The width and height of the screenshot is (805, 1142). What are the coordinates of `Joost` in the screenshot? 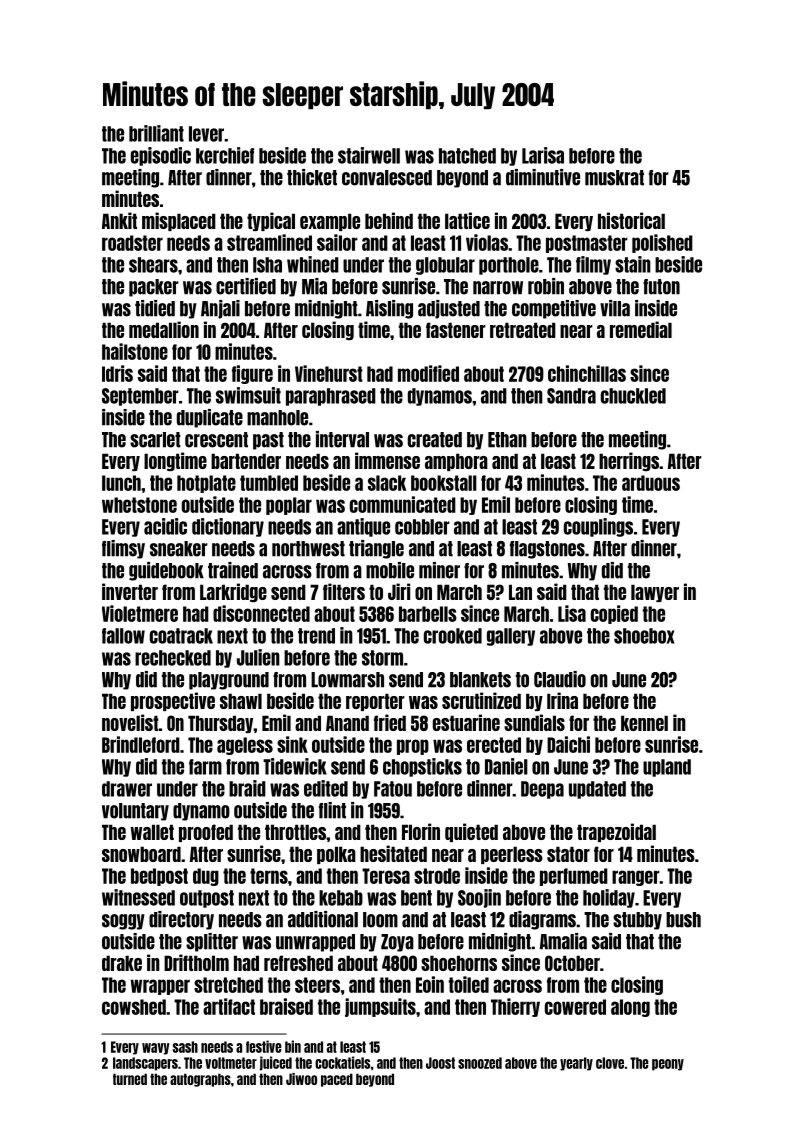 It's located at (440, 1063).
